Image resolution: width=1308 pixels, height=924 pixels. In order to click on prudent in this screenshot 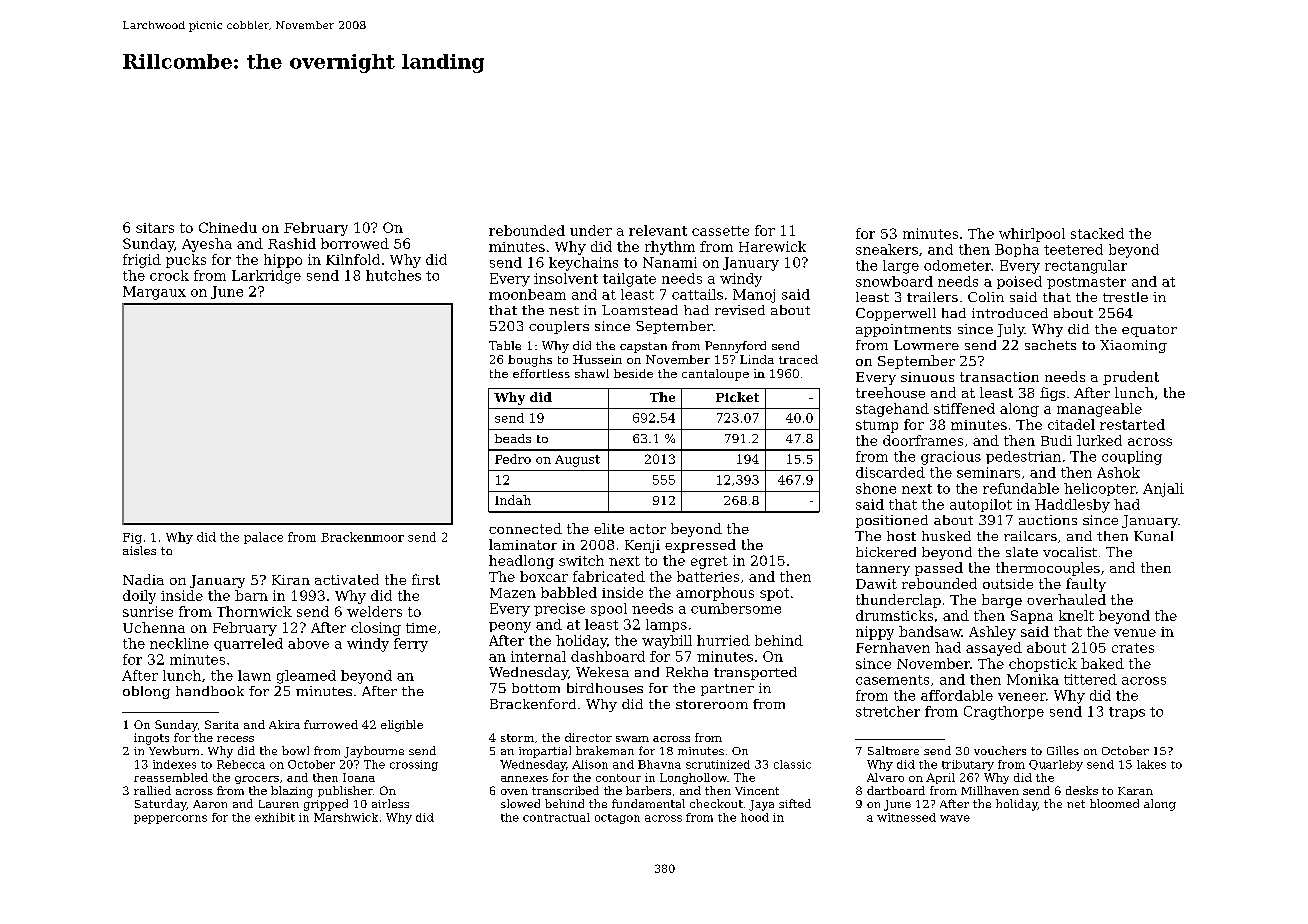, I will do `click(1131, 378)`.
